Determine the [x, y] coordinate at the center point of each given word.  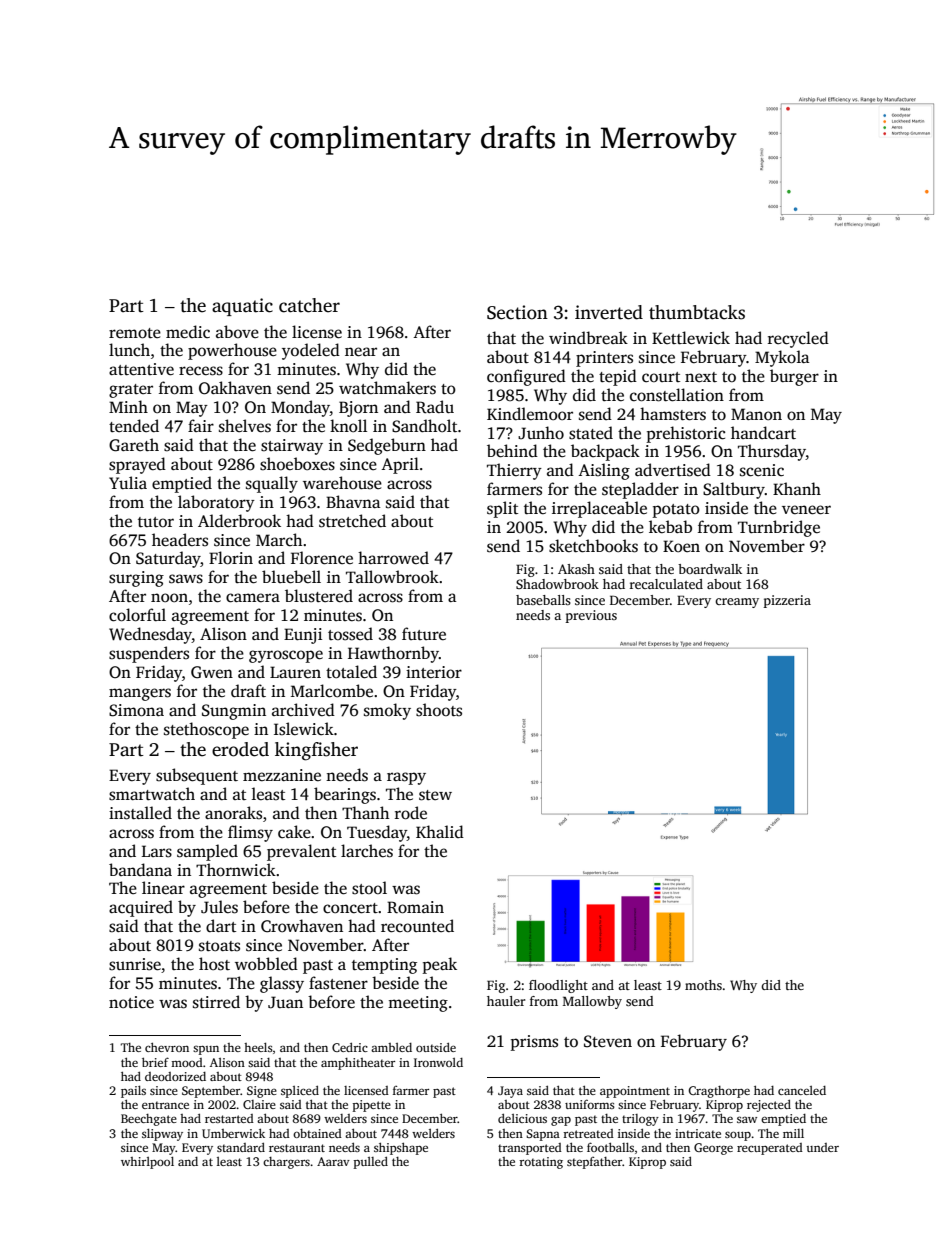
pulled [371, 1163]
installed [140, 813]
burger [794, 377]
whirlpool [147, 1163]
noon [169, 597]
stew [435, 795]
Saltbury [734, 490]
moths [703, 985]
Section [517, 312]
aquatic [242, 307]
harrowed [393, 558]
